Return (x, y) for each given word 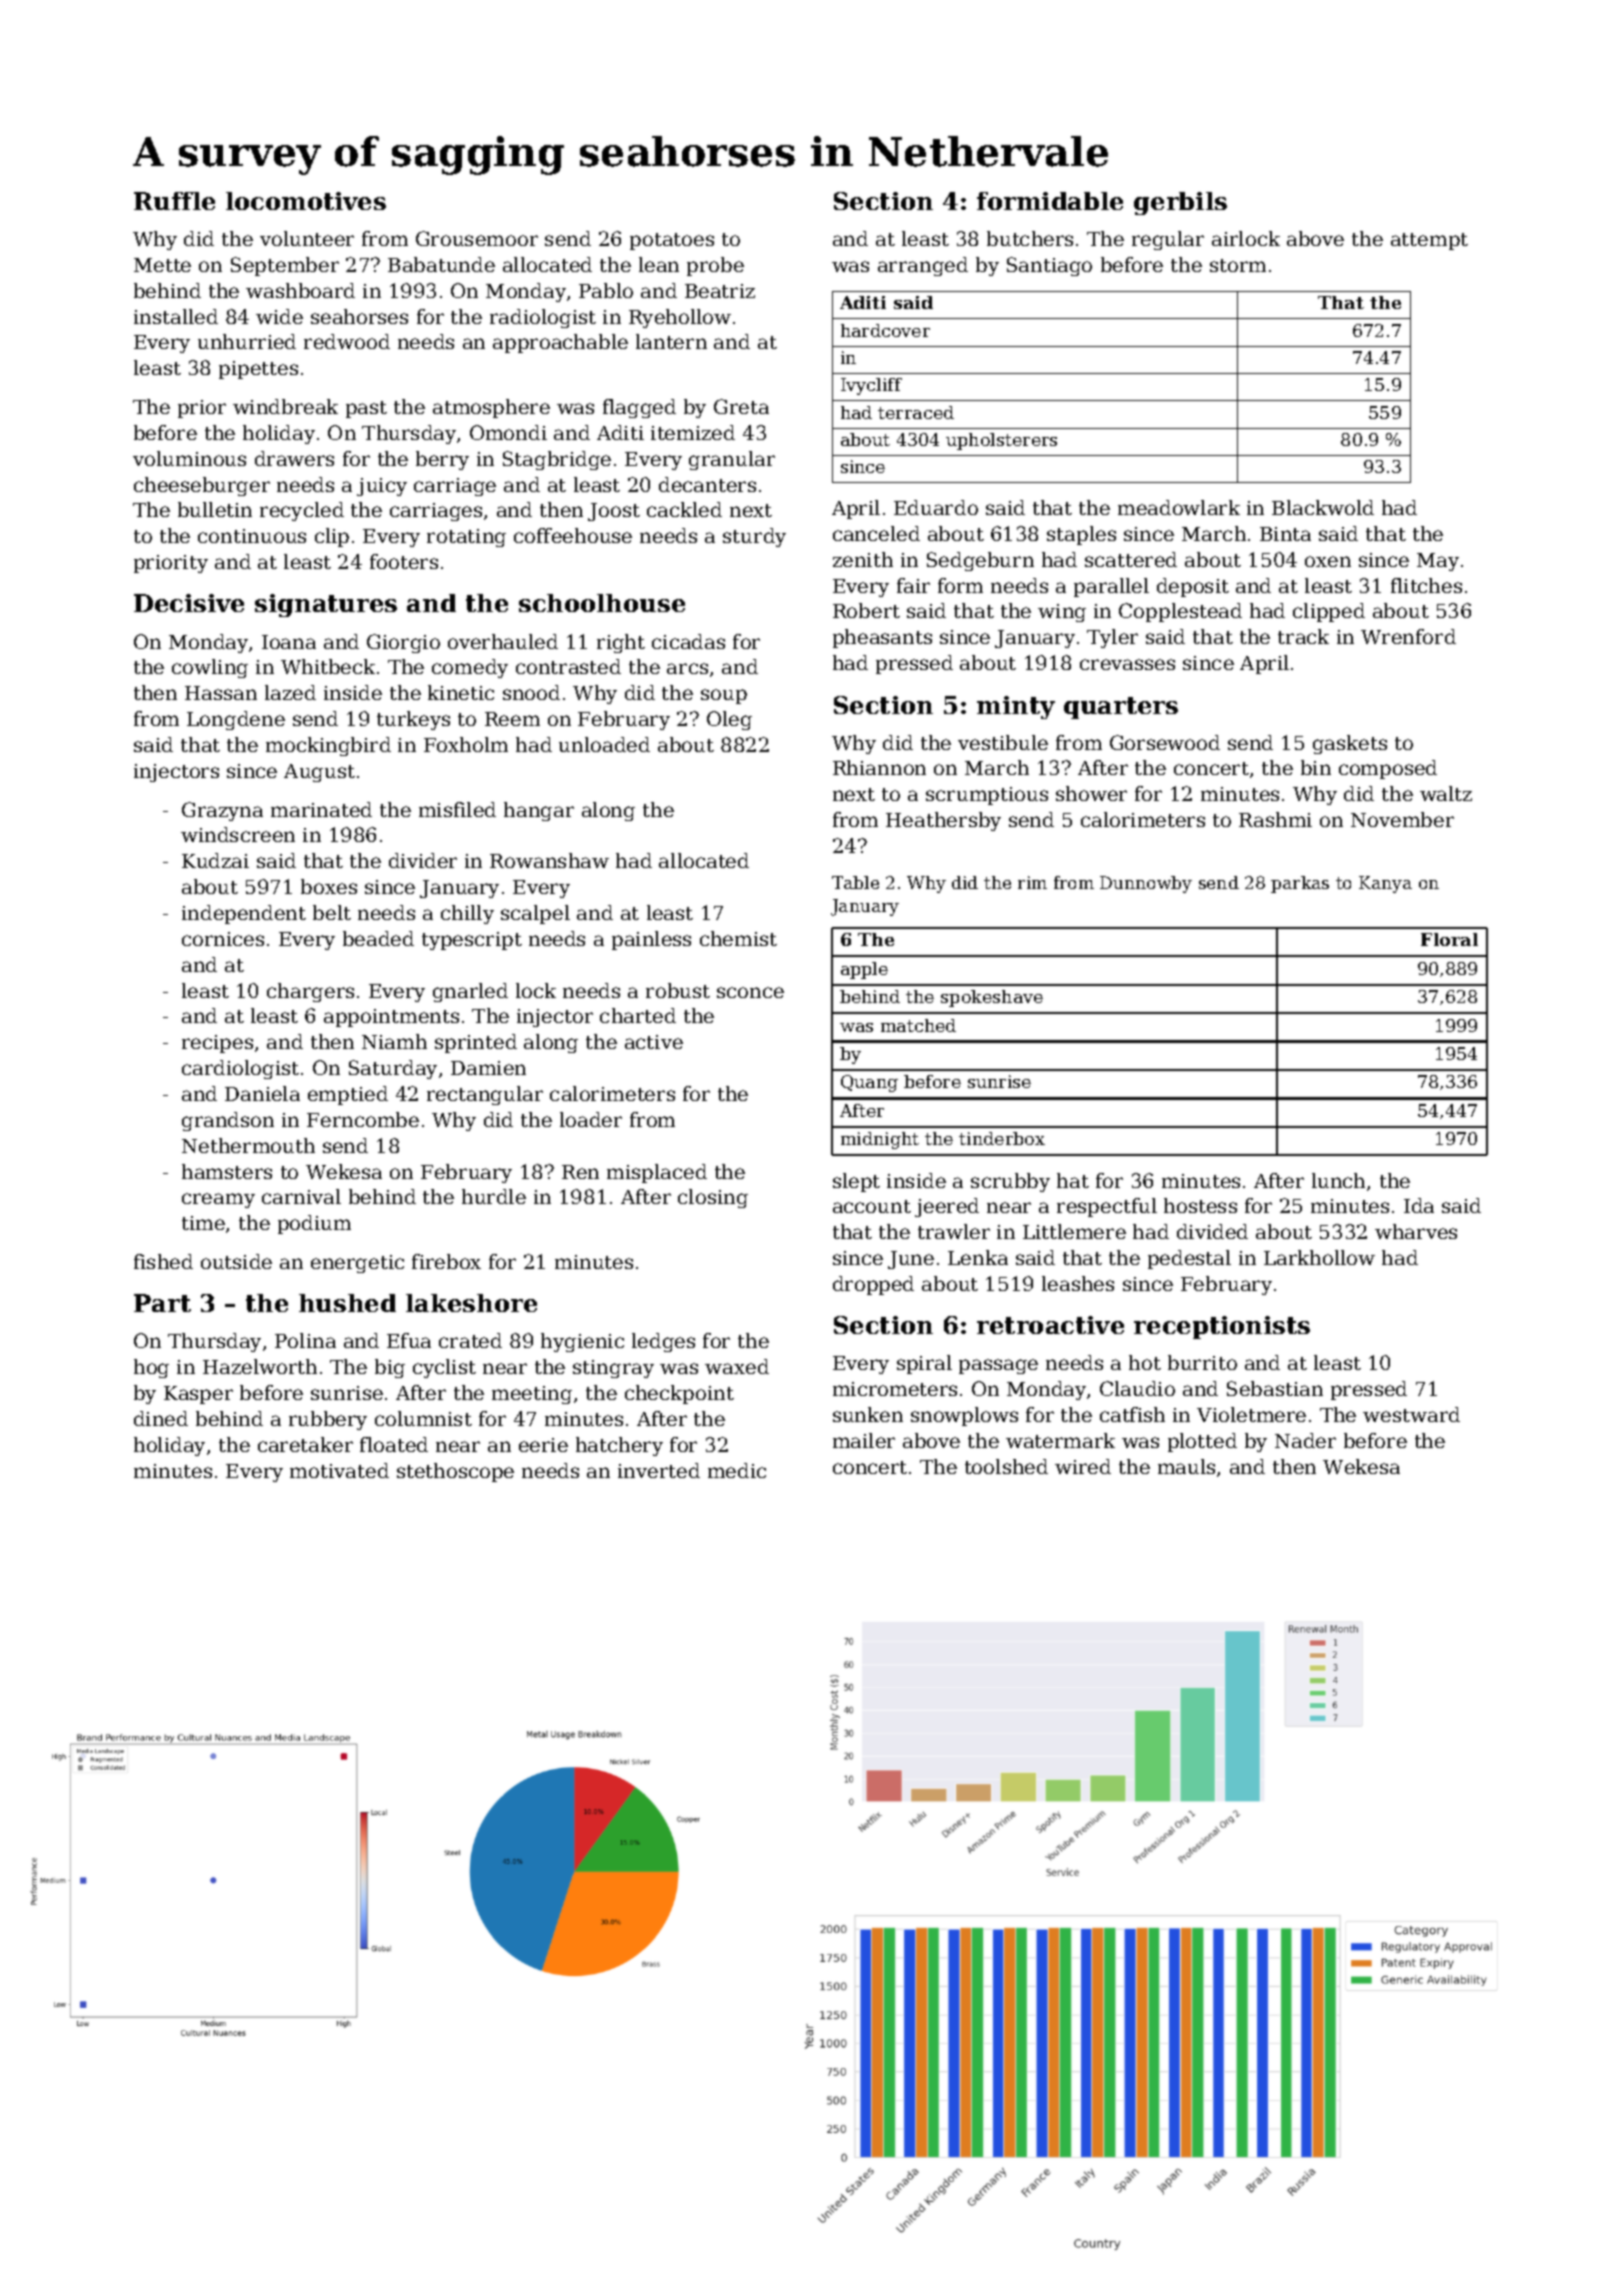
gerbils (1180, 203)
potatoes (672, 241)
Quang (869, 1083)
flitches (1426, 585)
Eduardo (936, 507)
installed (176, 316)
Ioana (289, 642)
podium (314, 1224)
